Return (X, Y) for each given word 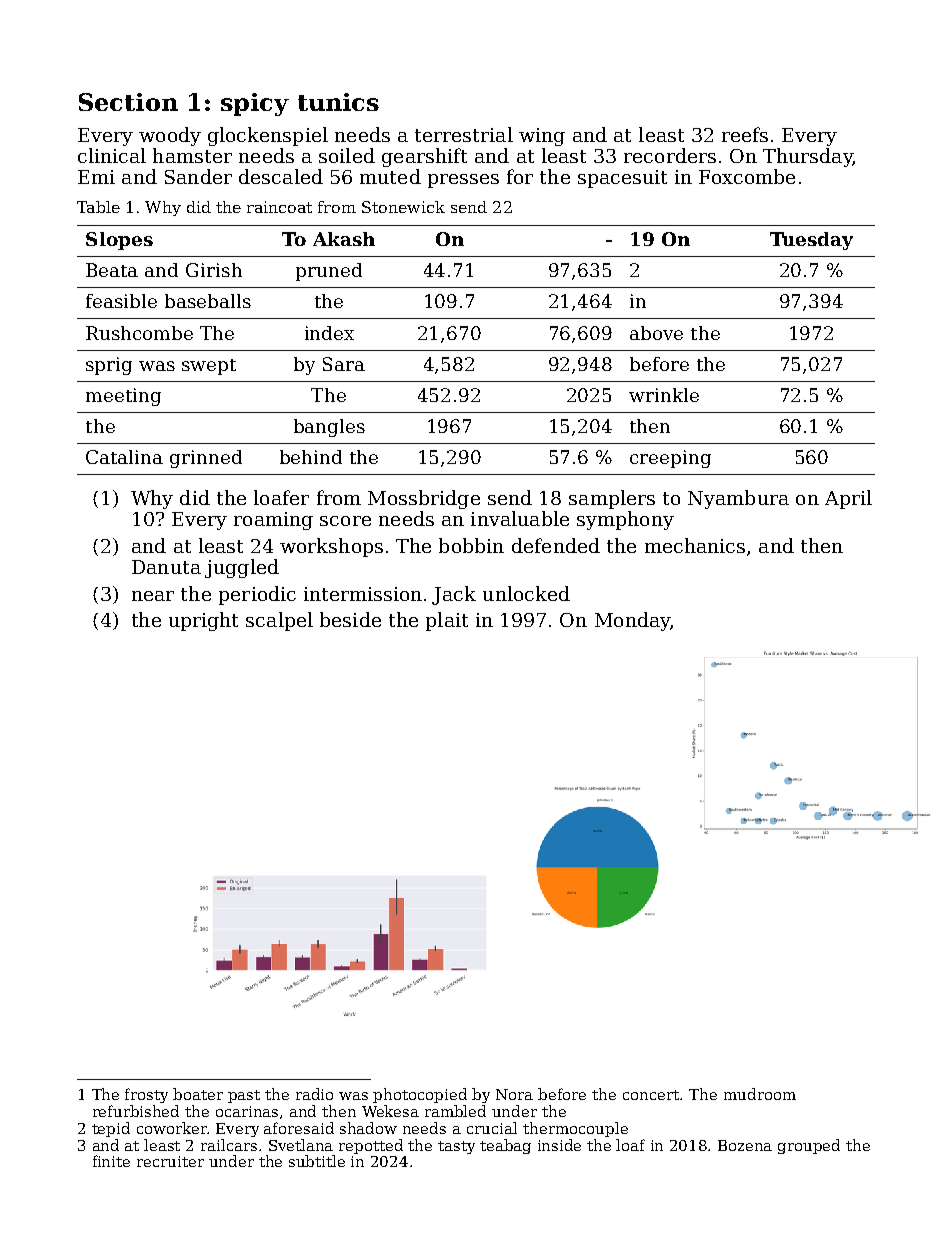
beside (350, 619)
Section (128, 102)
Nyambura (738, 499)
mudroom (760, 1094)
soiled (347, 155)
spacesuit (622, 179)
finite (111, 1161)
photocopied (420, 1095)
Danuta (166, 567)
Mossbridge (424, 499)
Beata (112, 270)
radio (314, 1094)
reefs (745, 134)
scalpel (279, 621)
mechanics (695, 545)
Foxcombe (747, 176)
